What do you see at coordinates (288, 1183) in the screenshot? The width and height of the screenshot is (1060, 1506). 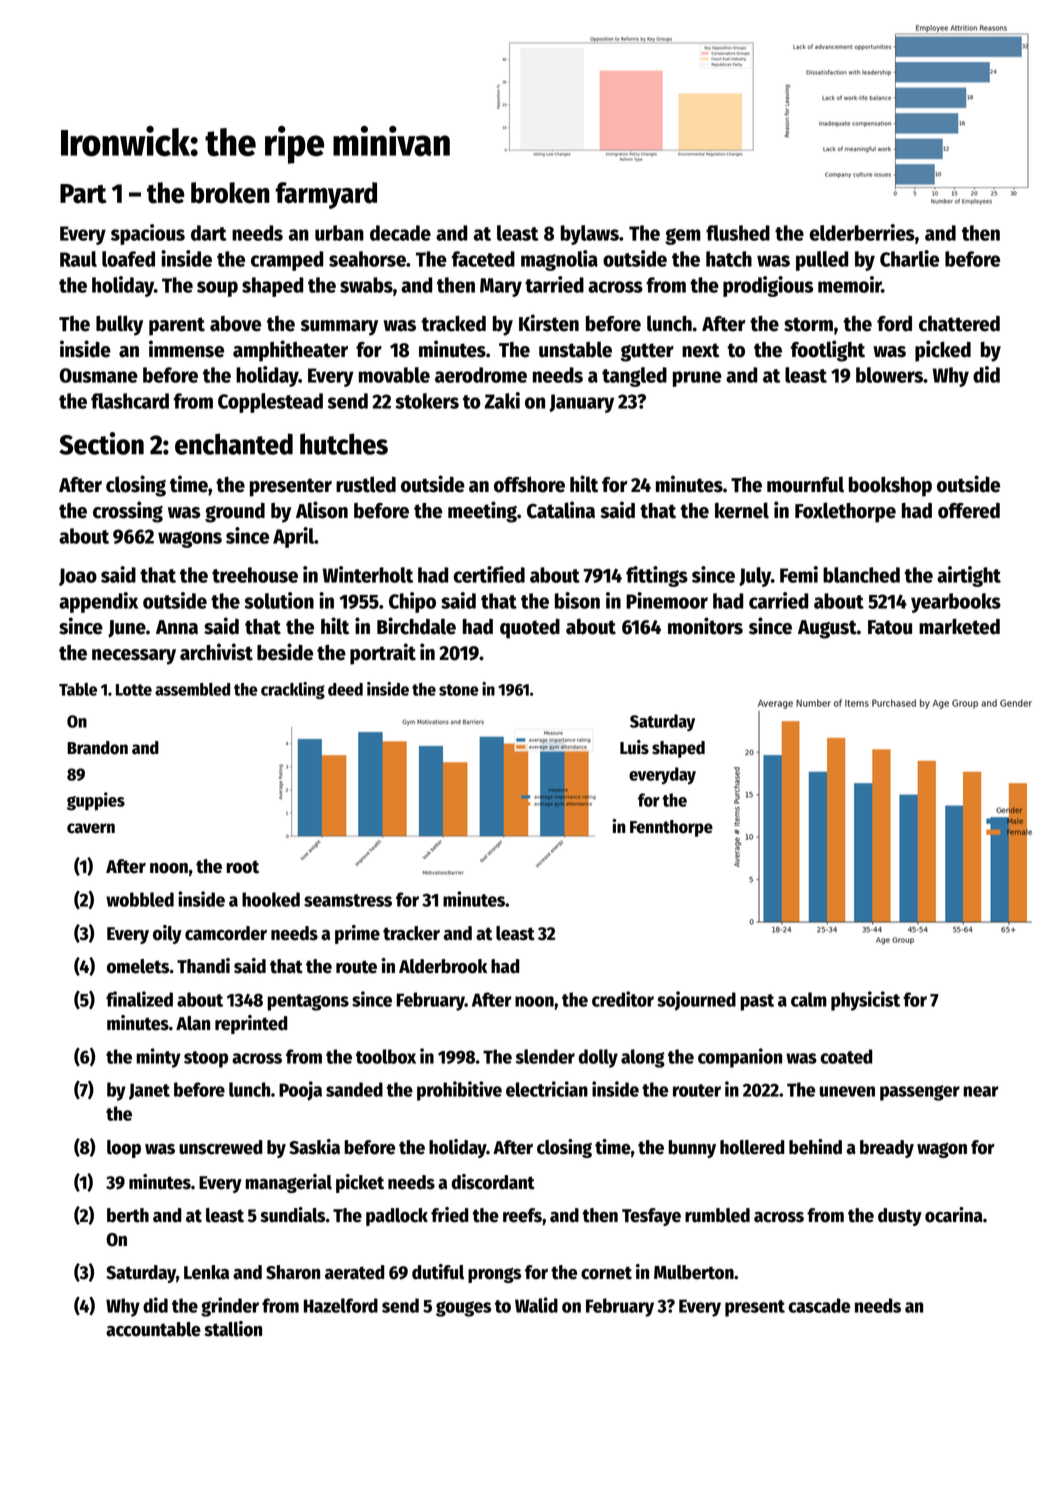 I see `managerial` at bounding box center [288, 1183].
